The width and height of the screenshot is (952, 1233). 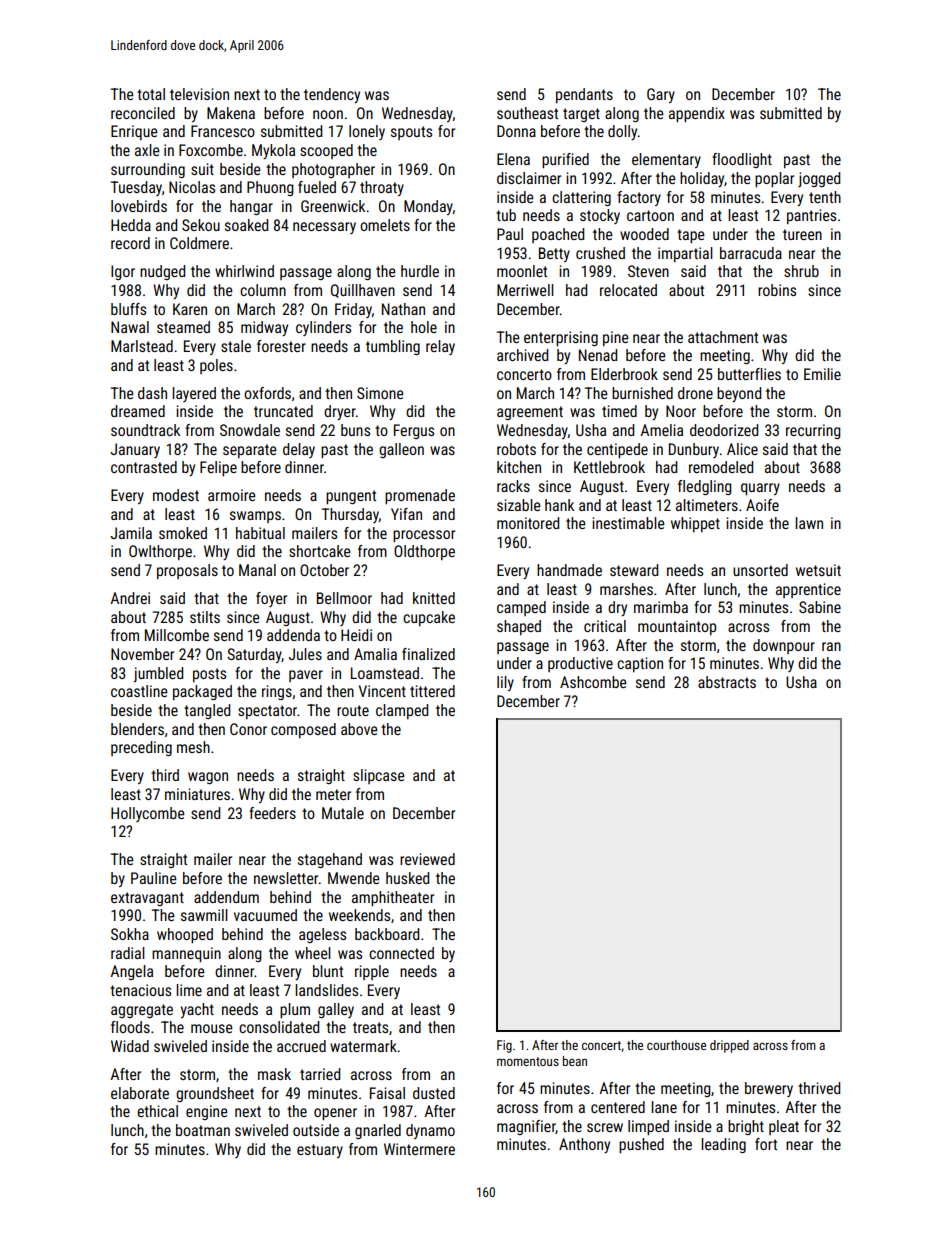 I want to click on Phuong, so click(x=270, y=188).
